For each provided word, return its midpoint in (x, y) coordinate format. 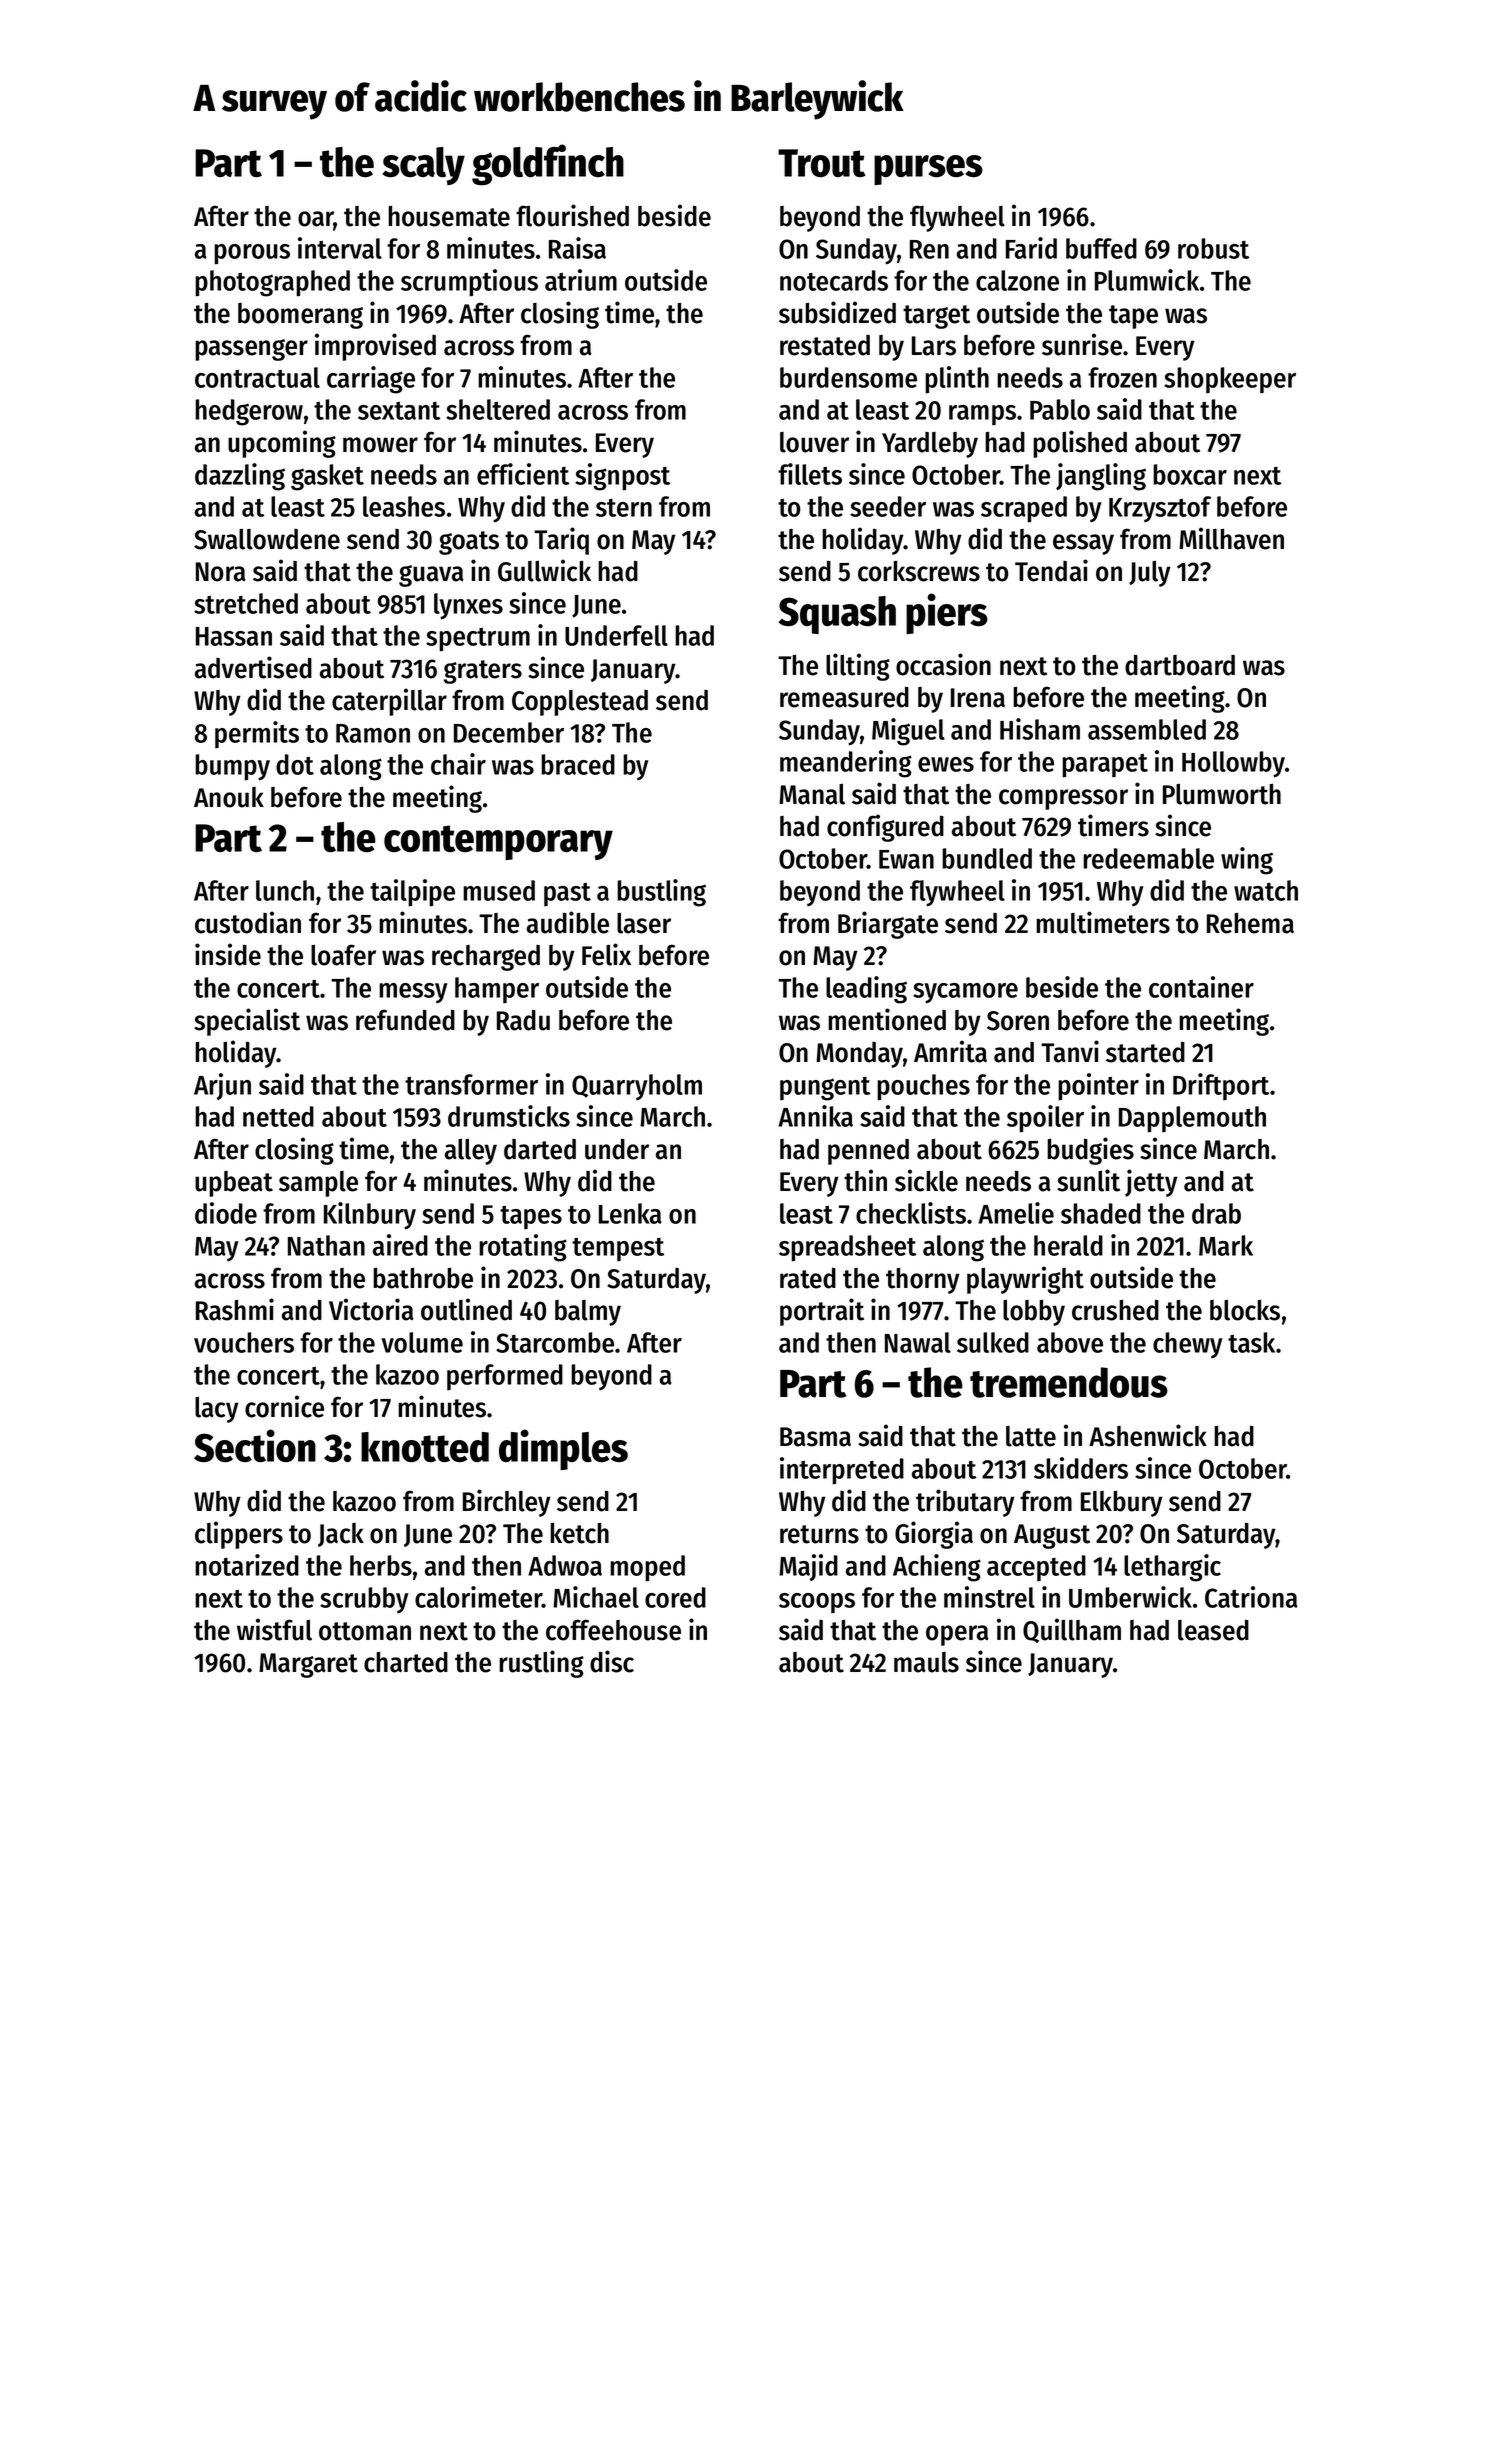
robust (1213, 248)
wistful (274, 1629)
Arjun (222, 1086)
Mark (1226, 1245)
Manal (812, 794)
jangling (1101, 477)
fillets (810, 474)
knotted (425, 1447)
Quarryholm (637, 1087)
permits (257, 735)
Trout (822, 163)
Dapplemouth (1192, 1119)
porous (252, 254)
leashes (404, 506)
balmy (588, 1313)
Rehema (1250, 923)
